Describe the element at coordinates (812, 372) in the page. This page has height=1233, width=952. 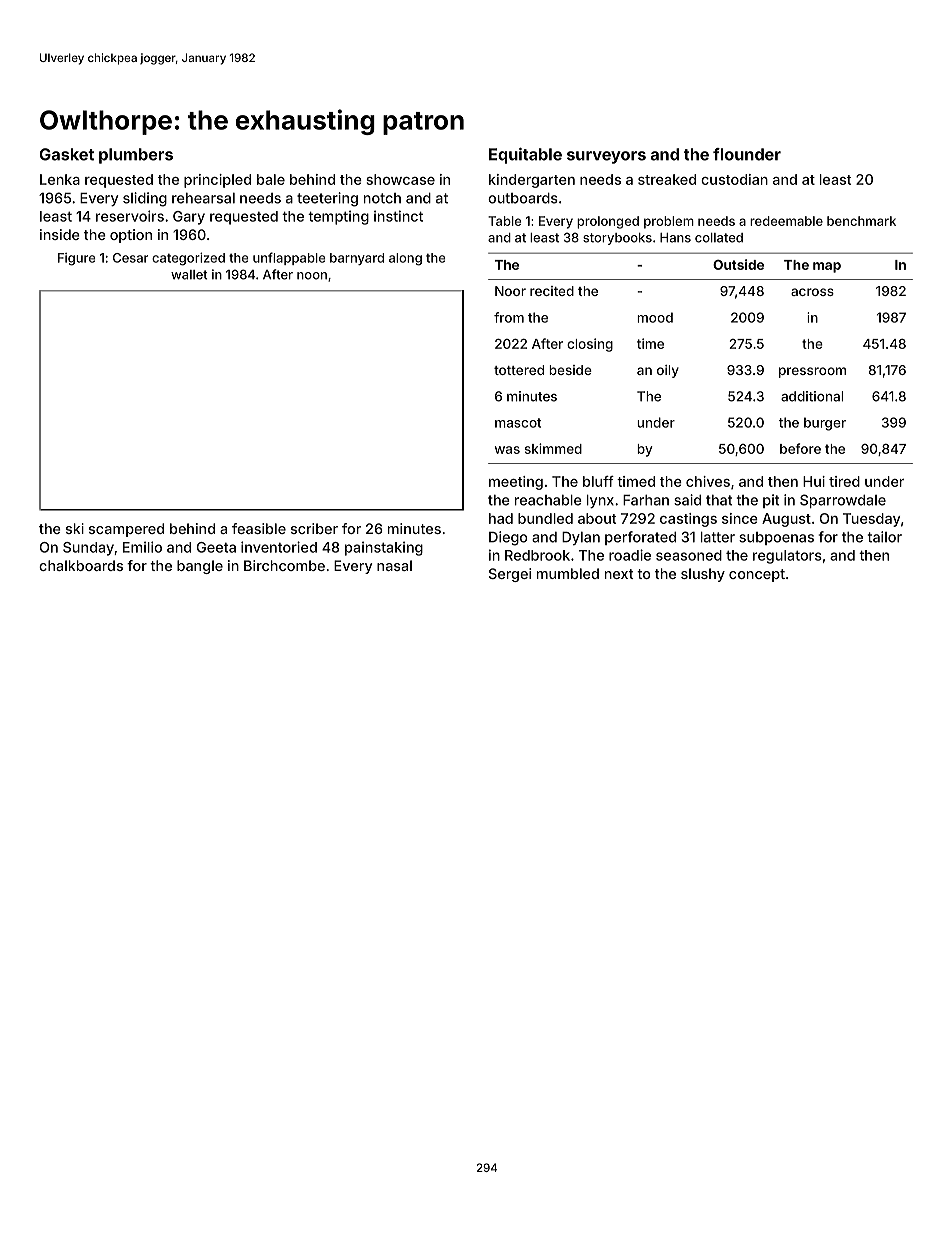
I see `pressroom` at that location.
